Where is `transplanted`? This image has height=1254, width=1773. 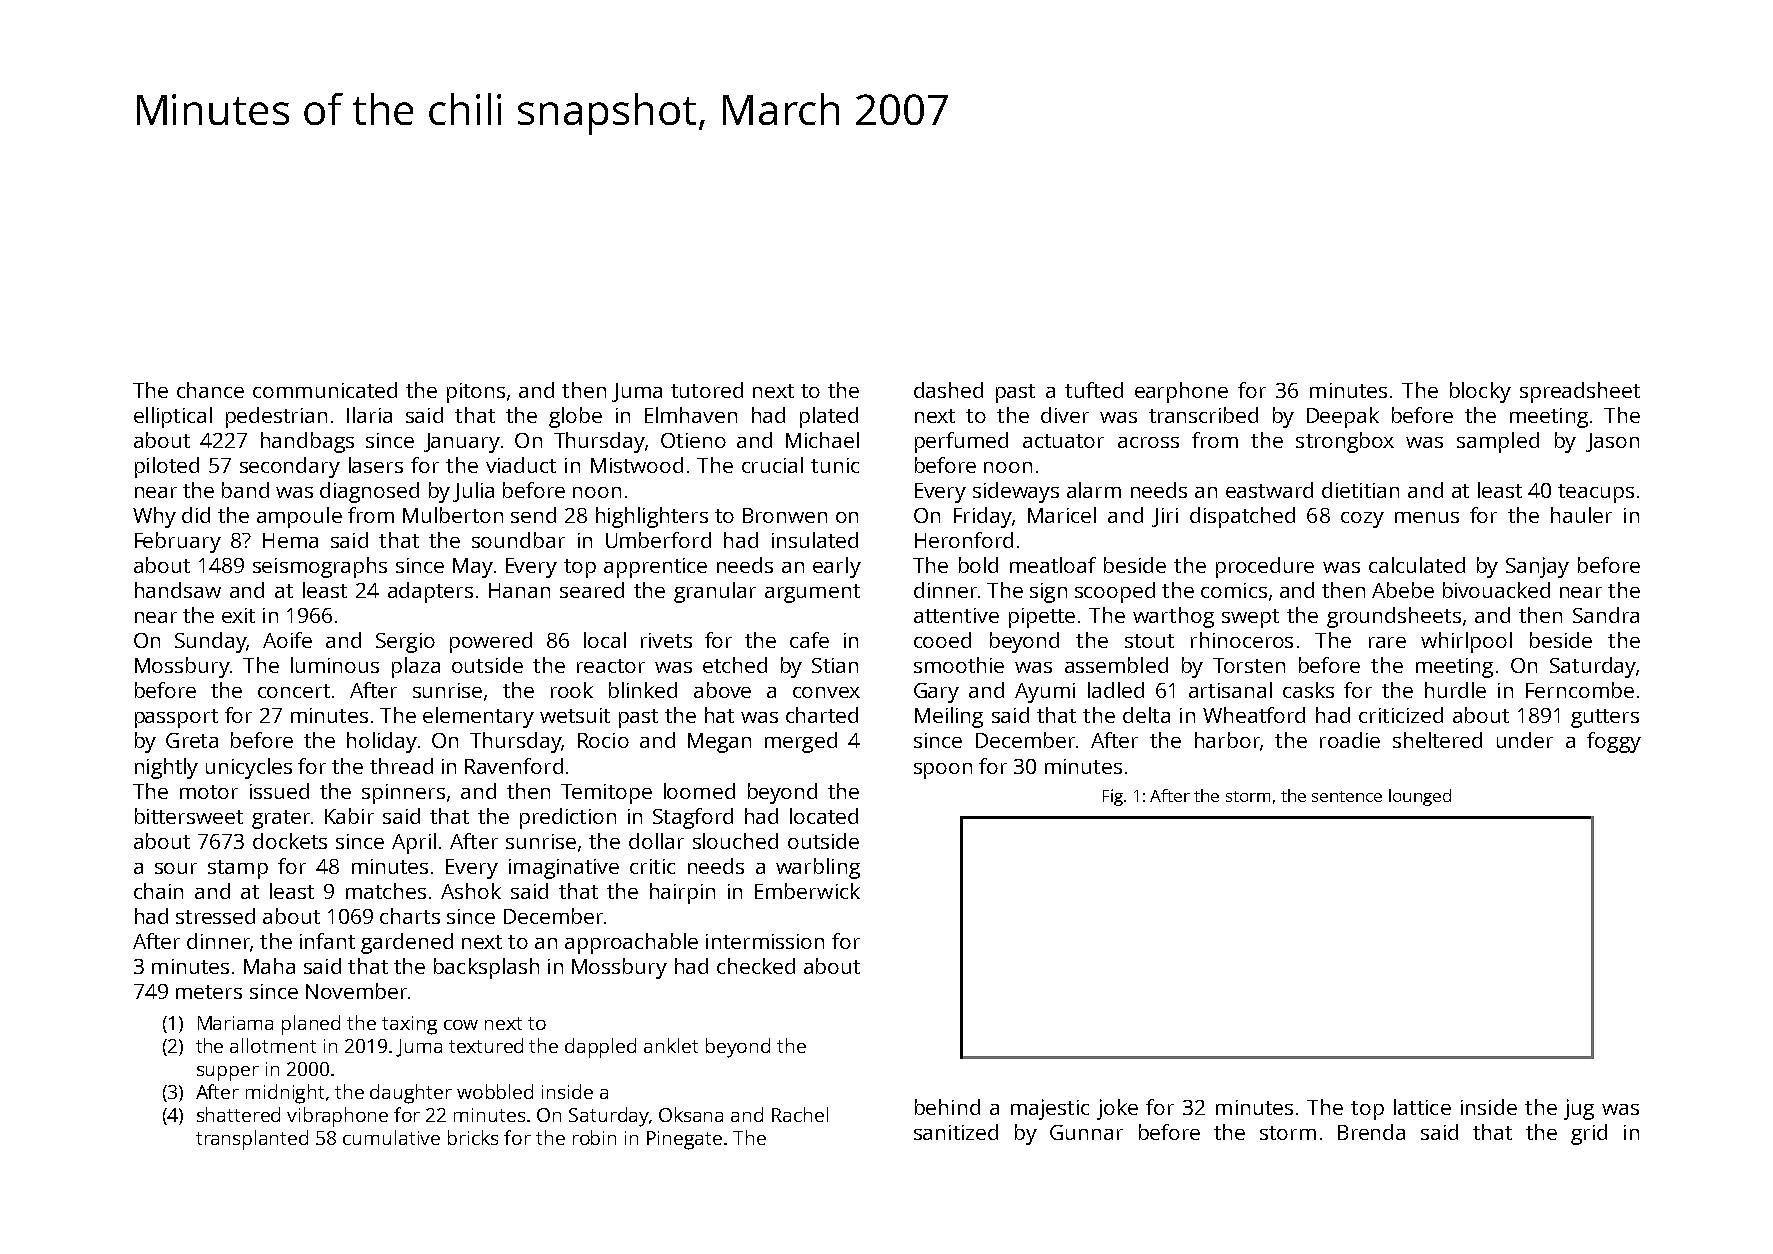
transplanted is located at coordinates (252, 1140).
